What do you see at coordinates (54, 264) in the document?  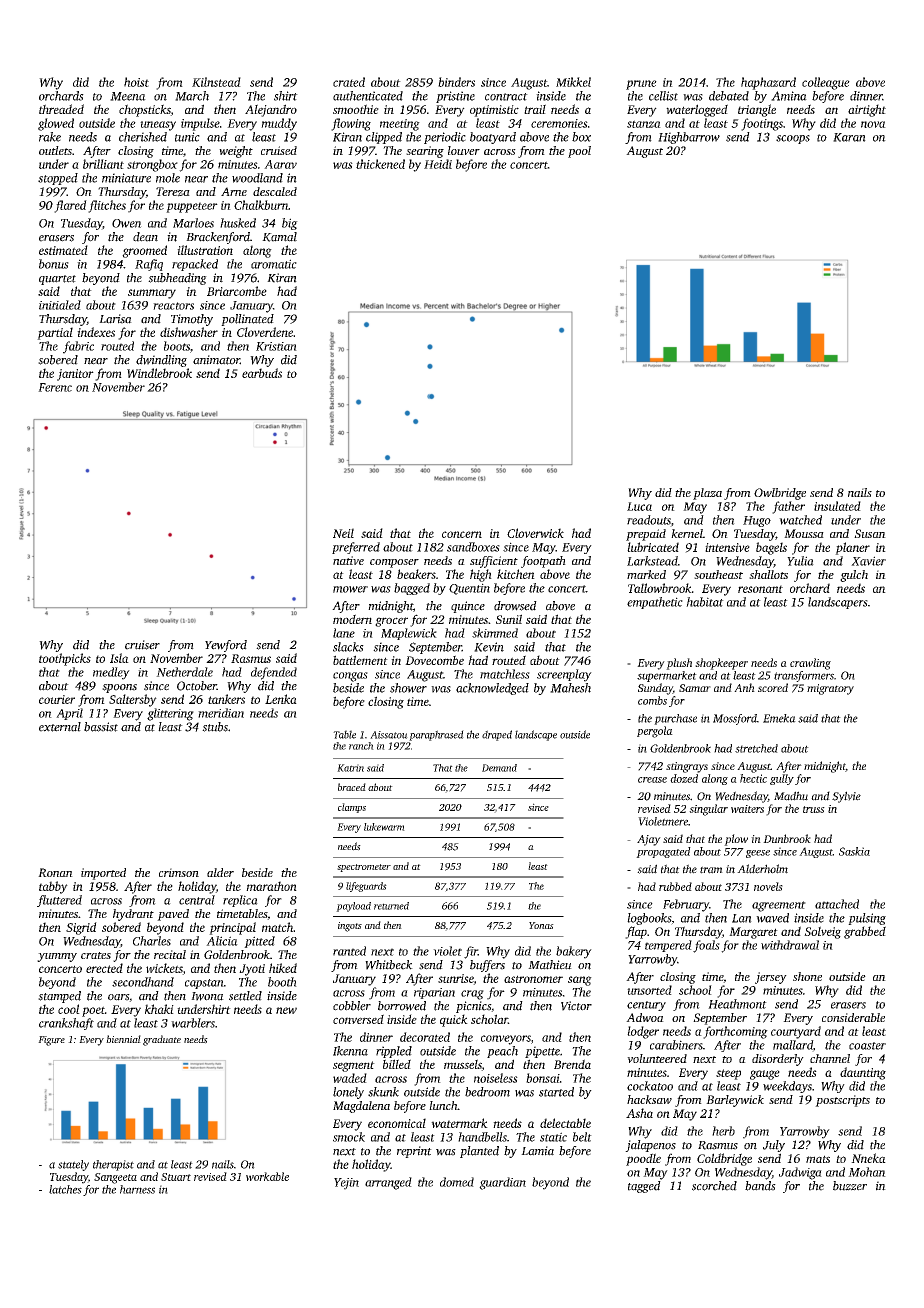 I see `bonus` at bounding box center [54, 264].
